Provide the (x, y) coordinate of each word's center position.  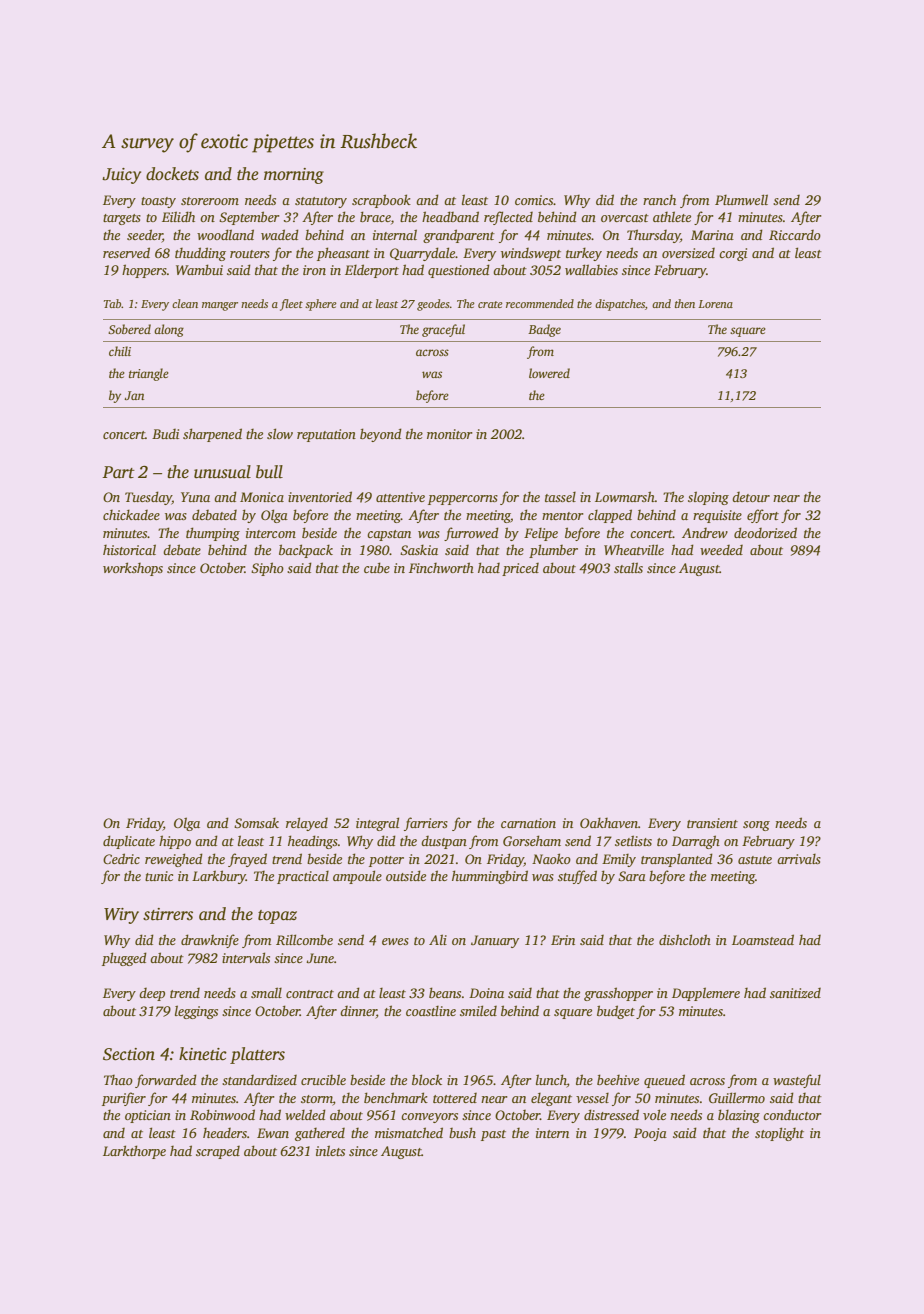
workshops (133, 569)
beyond (381, 435)
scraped (218, 1152)
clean (185, 303)
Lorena (715, 304)
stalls (628, 567)
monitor (450, 434)
